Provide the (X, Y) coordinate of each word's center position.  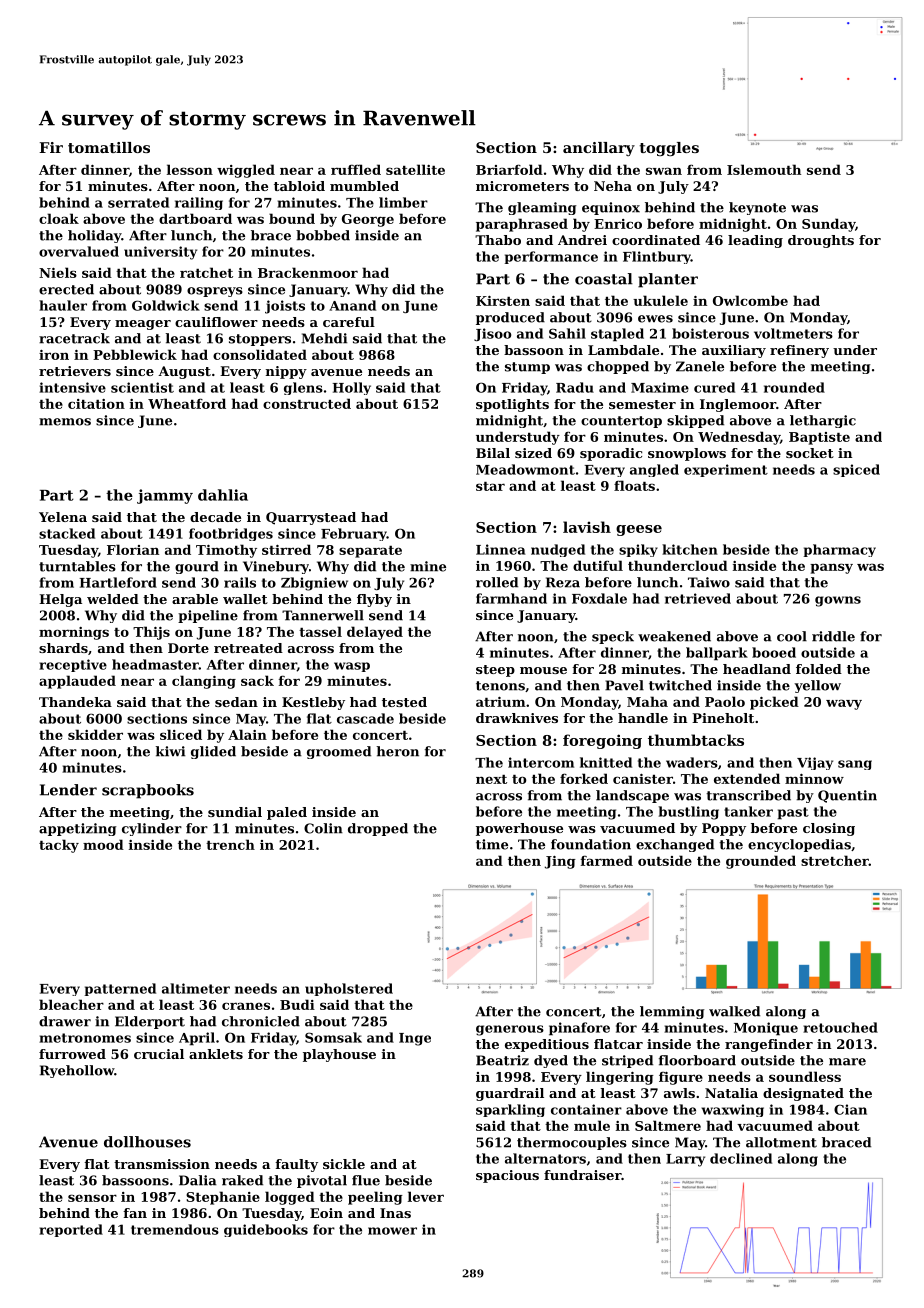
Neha (613, 186)
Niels (58, 272)
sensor (92, 1198)
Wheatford (187, 403)
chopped (618, 367)
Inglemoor (738, 405)
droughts (821, 241)
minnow (814, 779)
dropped (378, 829)
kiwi (170, 751)
